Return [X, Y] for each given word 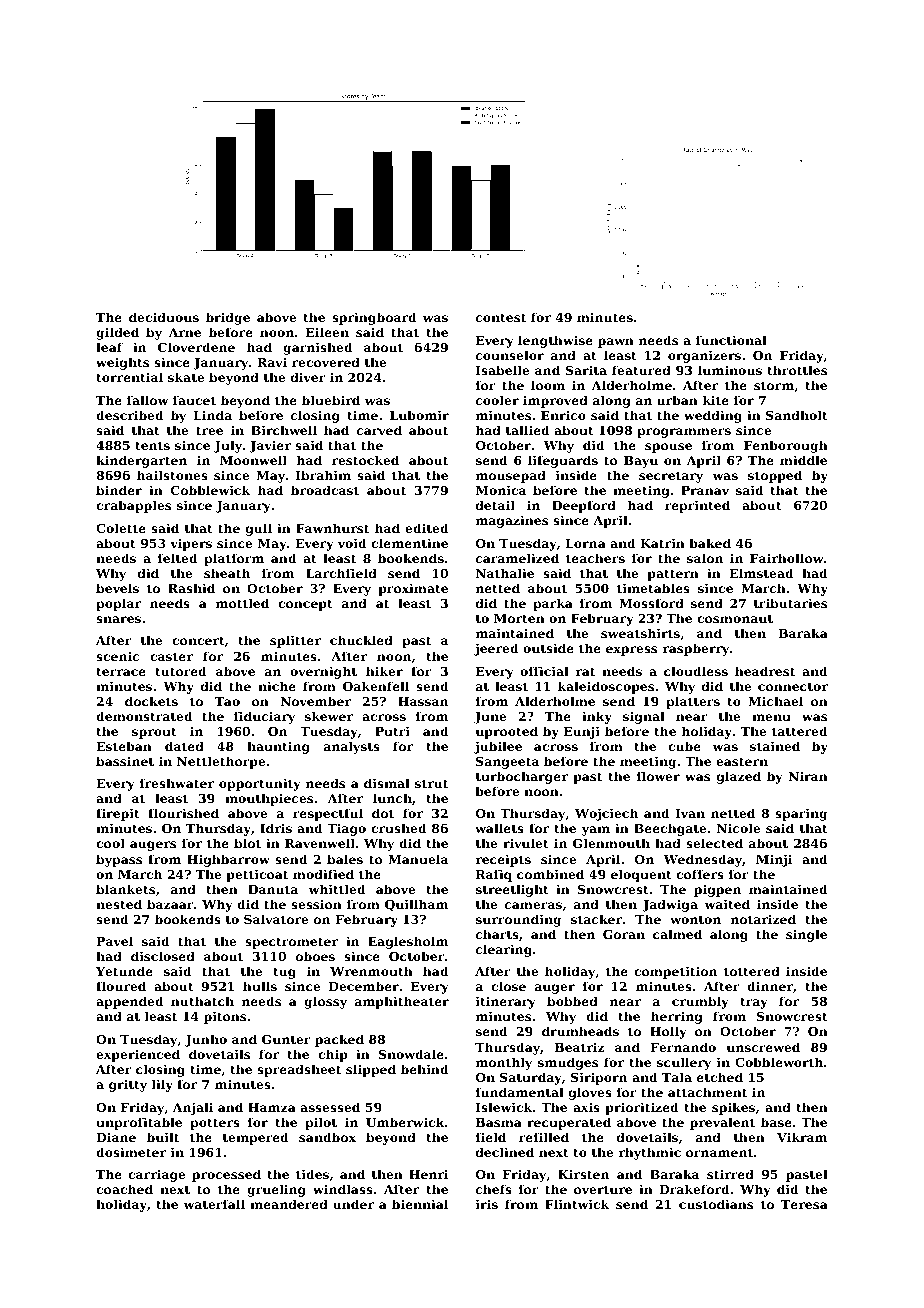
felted [178, 558]
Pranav [705, 490]
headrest [765, 671]
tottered [752, 971]
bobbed [572, 1001]
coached [124, 1189]
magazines [512, 521]
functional [731, 340]
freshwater [177, 783]
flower [658, 776]
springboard [374, 318]
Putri [392, 731]
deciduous [164, 317]
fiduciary [264, 717]
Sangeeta [507, 763]
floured [121, 986]
